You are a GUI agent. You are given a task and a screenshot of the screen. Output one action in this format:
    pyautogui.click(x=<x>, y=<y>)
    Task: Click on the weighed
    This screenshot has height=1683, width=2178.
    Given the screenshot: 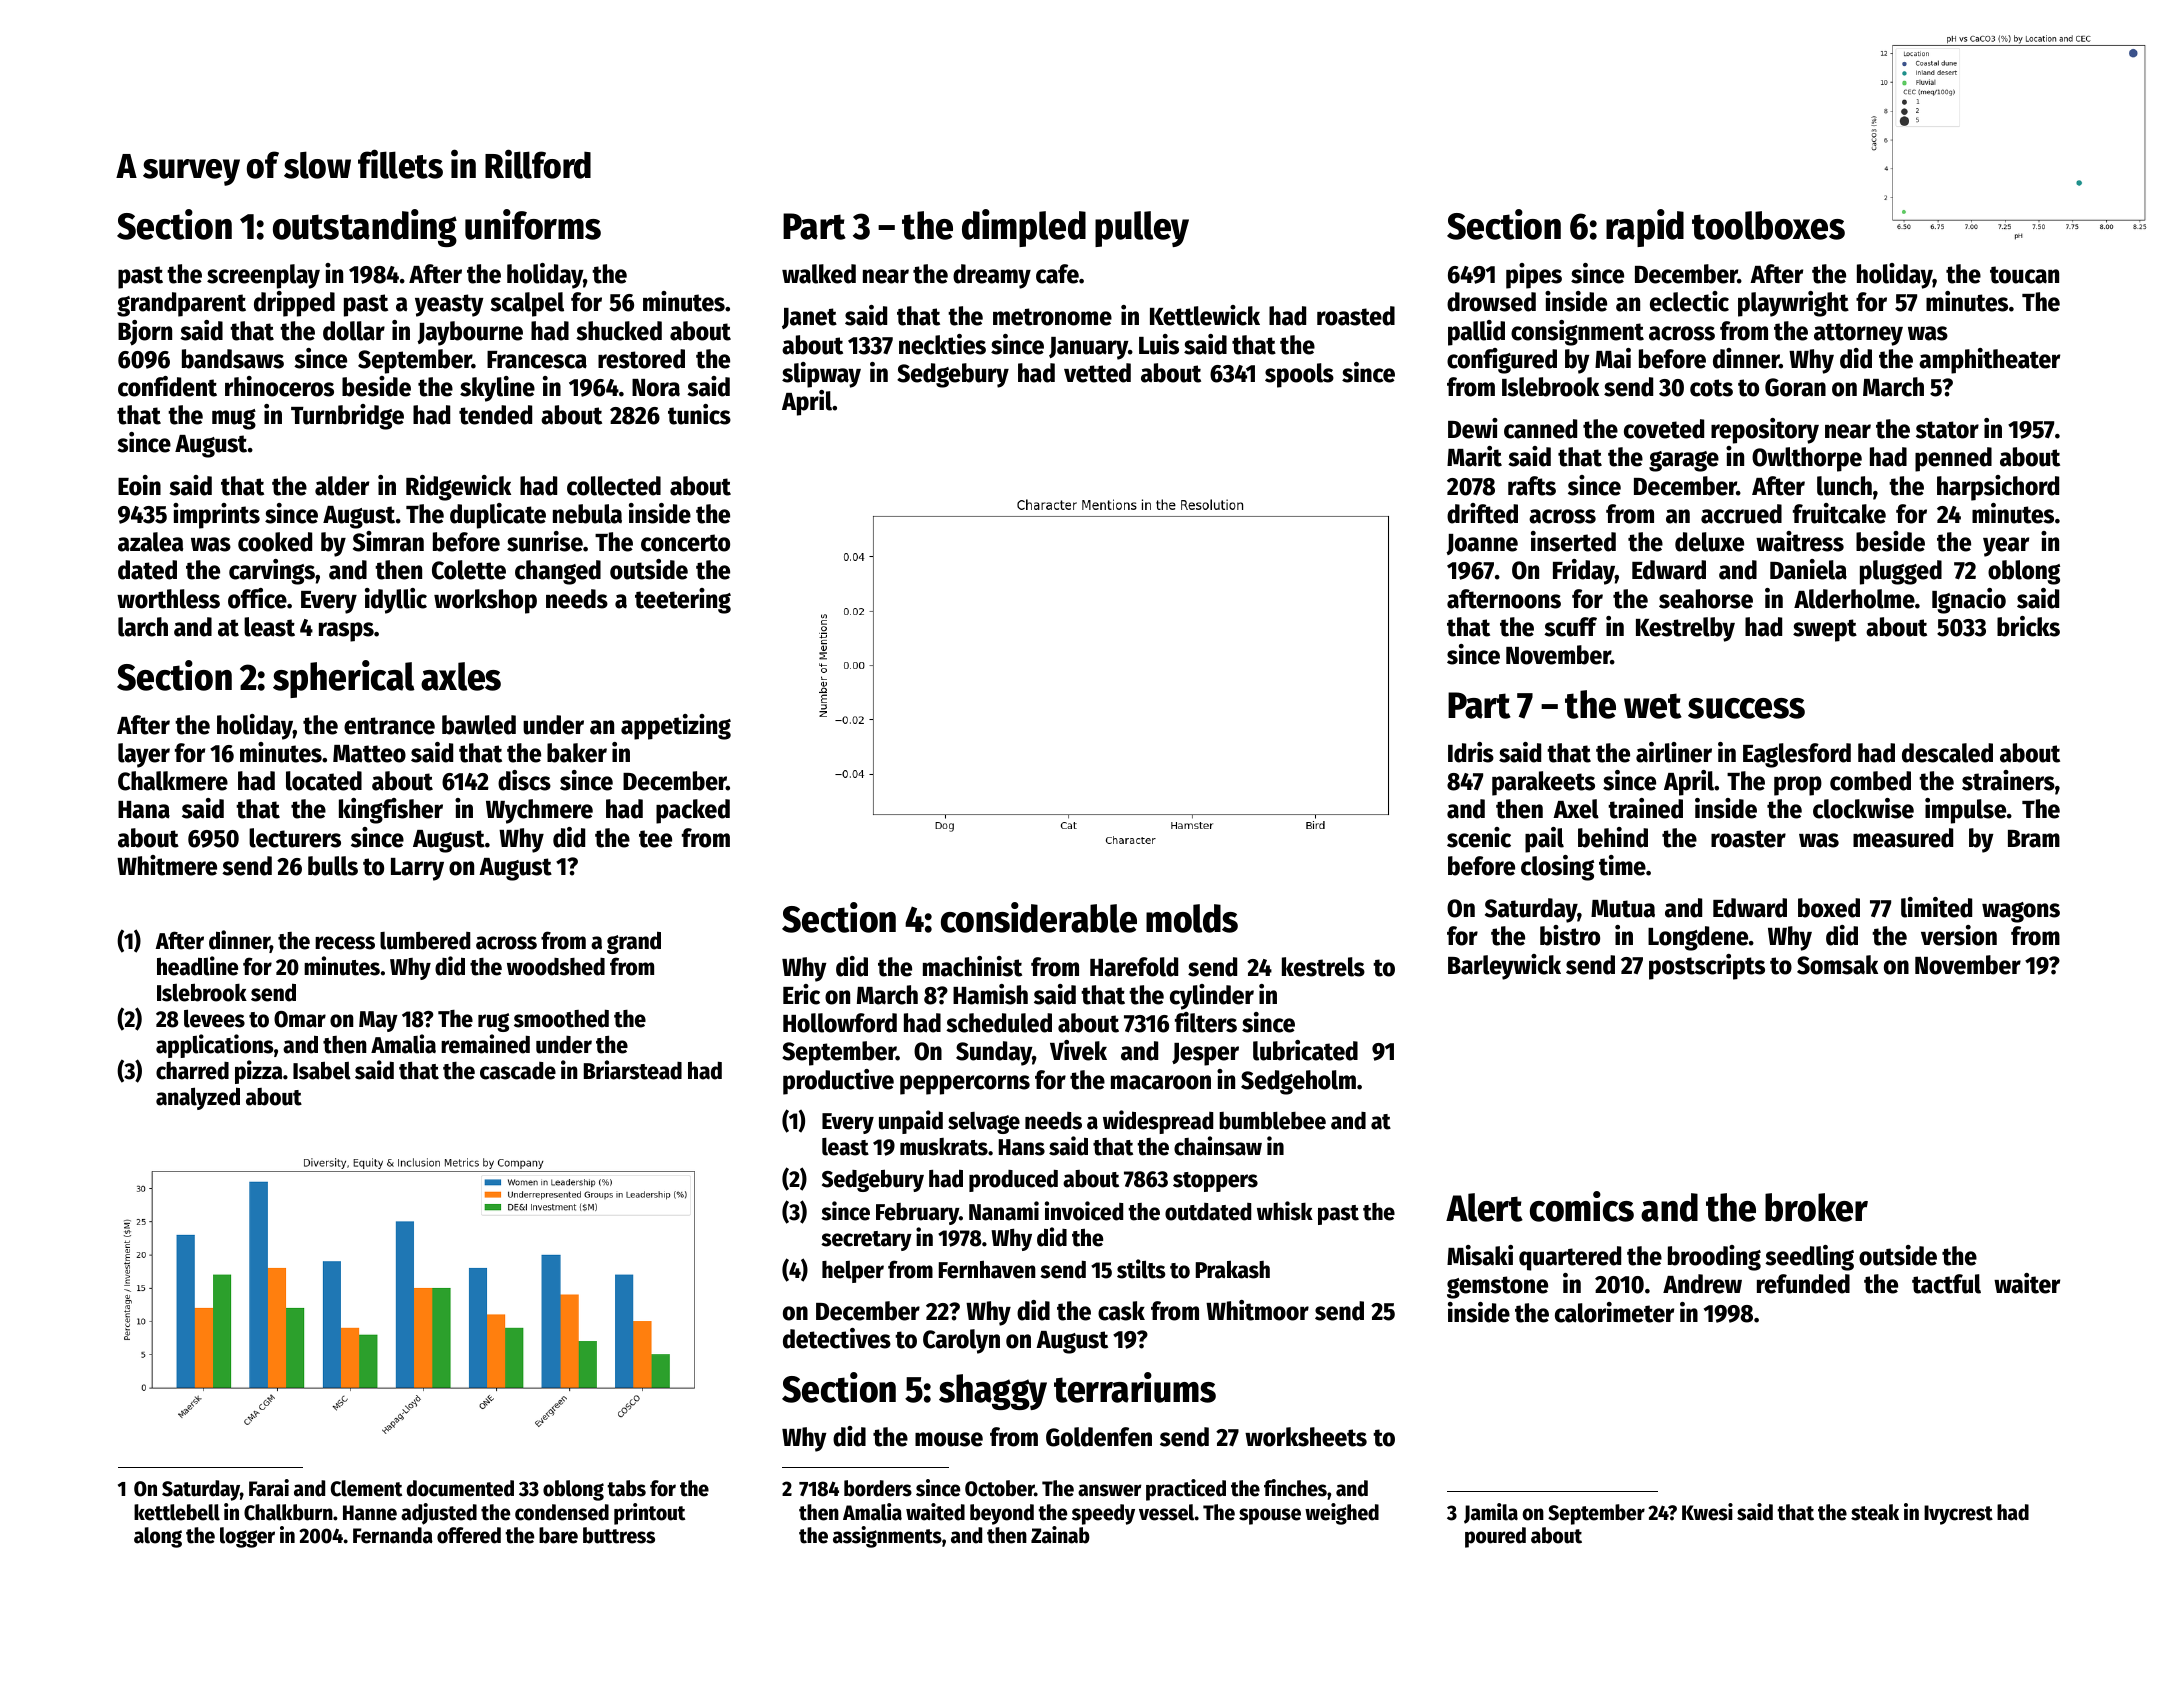 What is the action you would take?
    pyautogui.click(x=1342, y=1514)
